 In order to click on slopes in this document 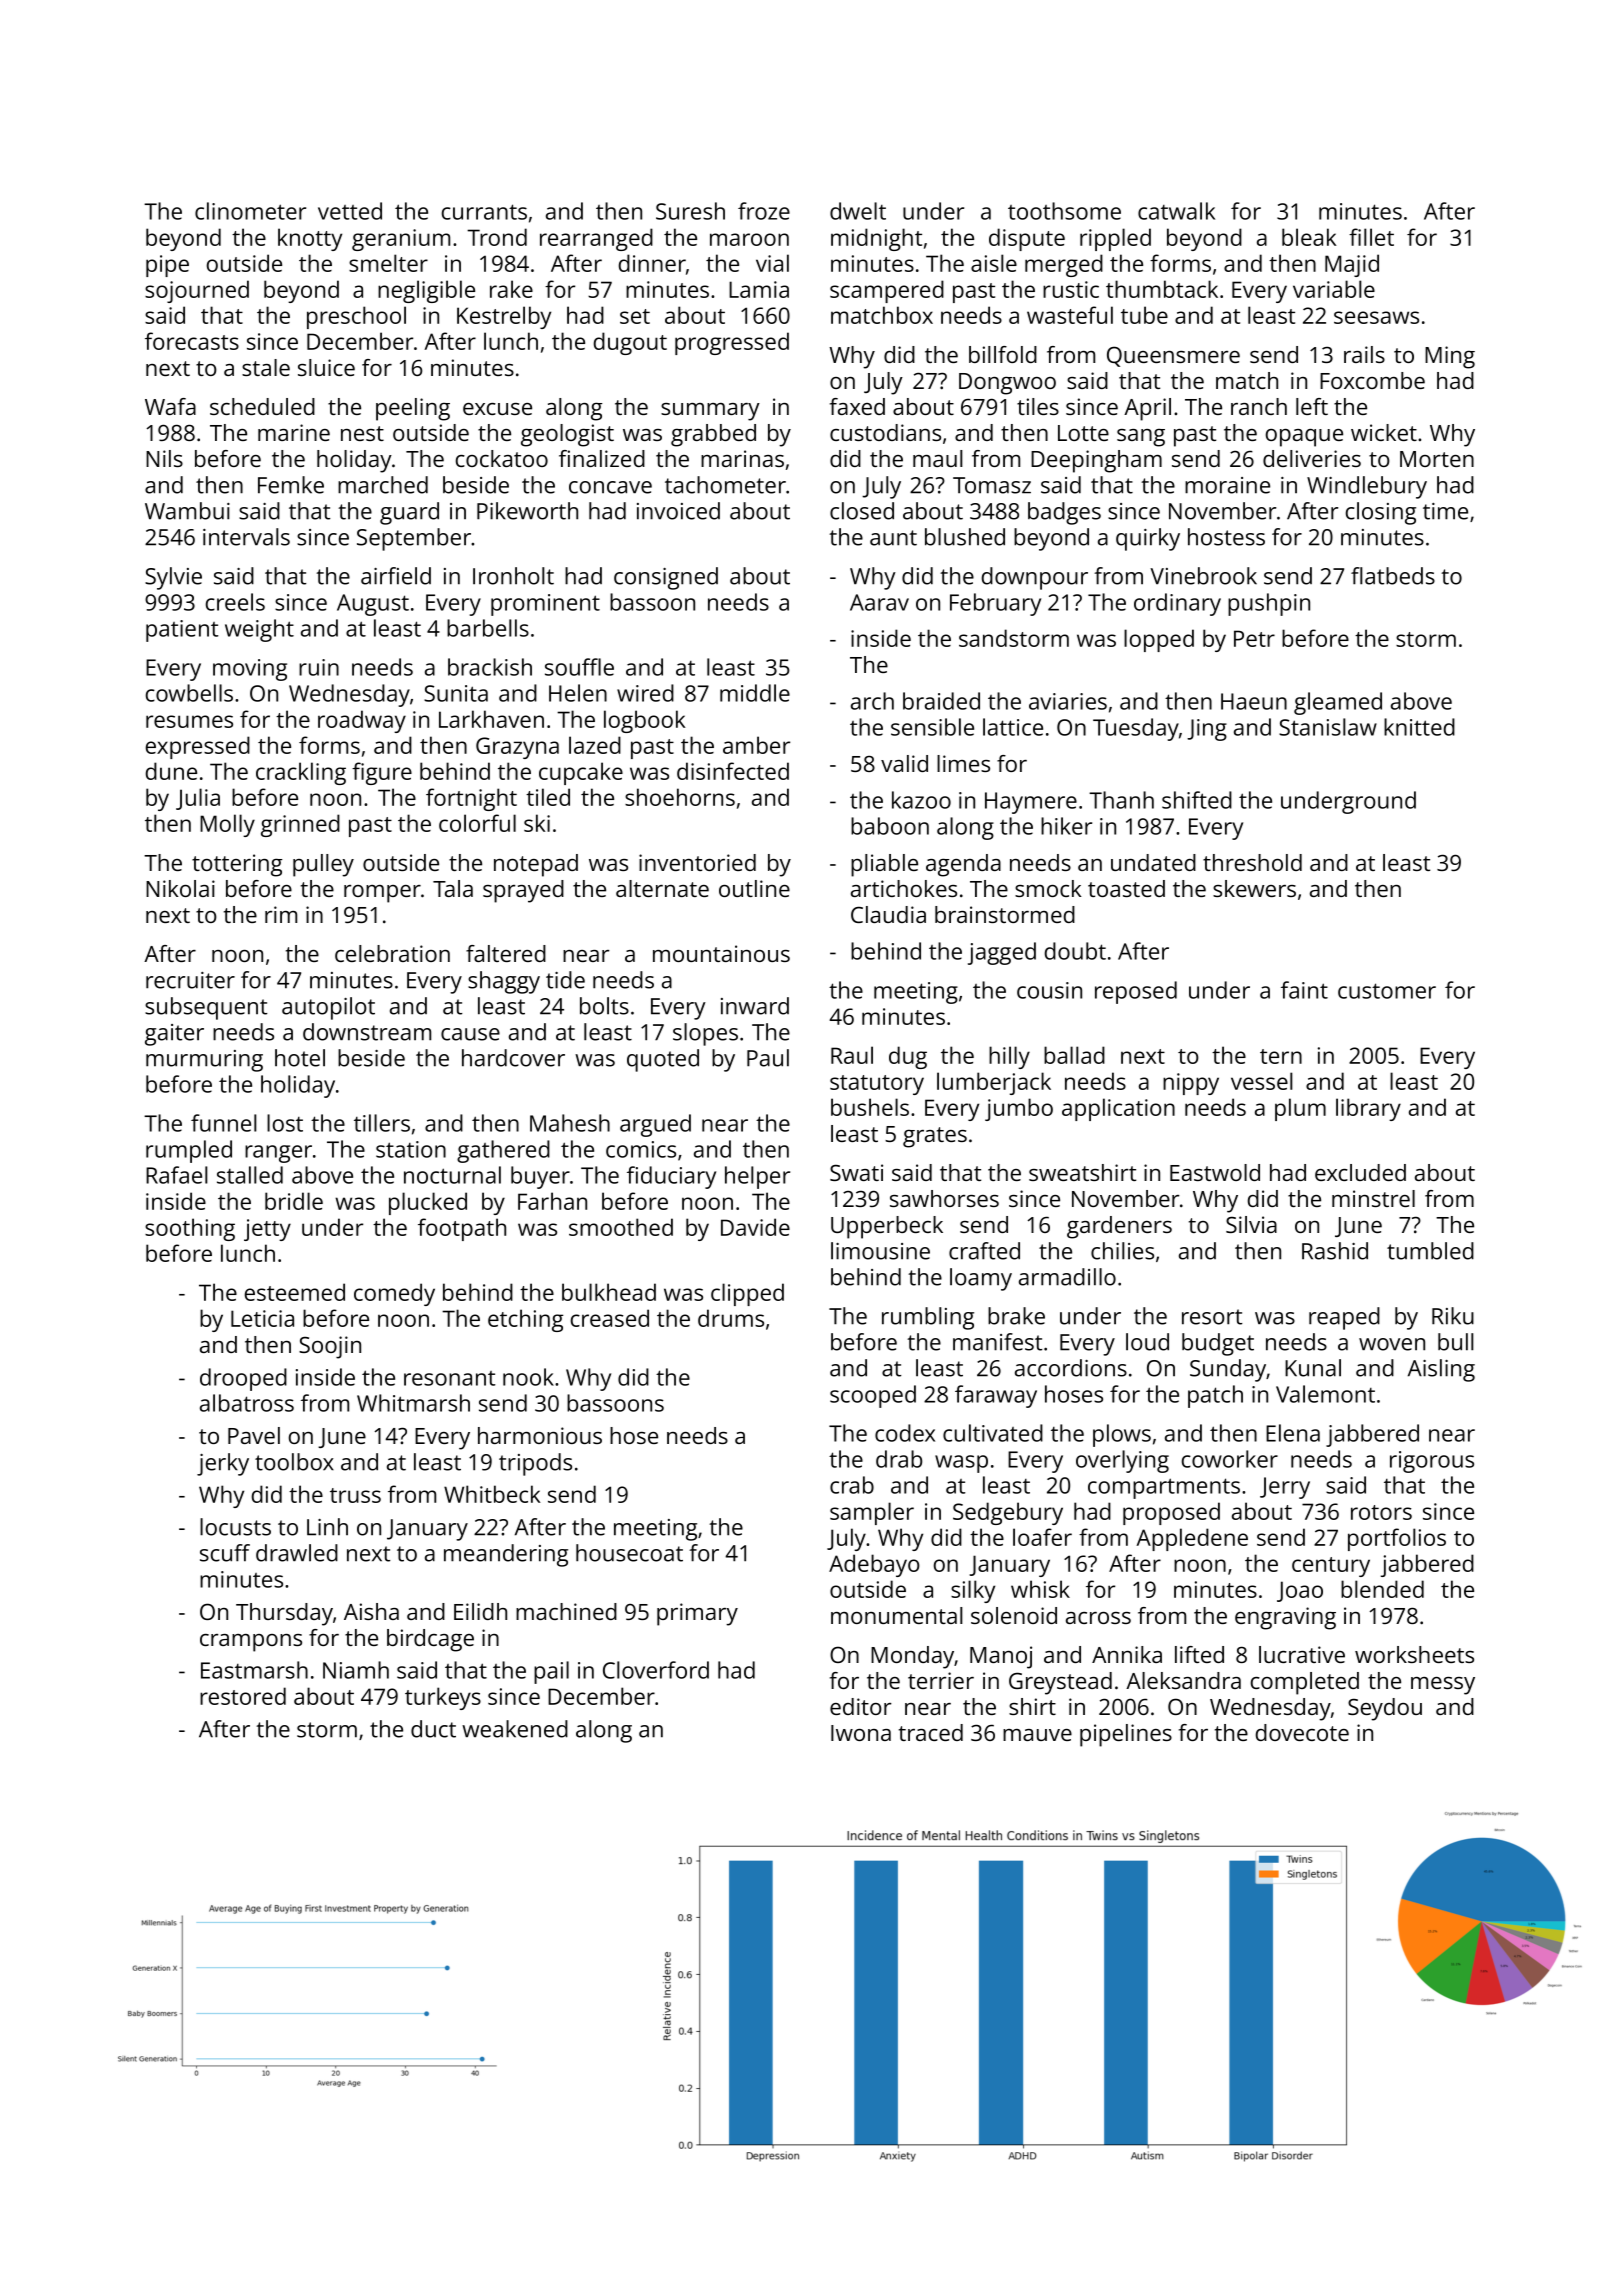, I will do `click(705, 1034)`.
